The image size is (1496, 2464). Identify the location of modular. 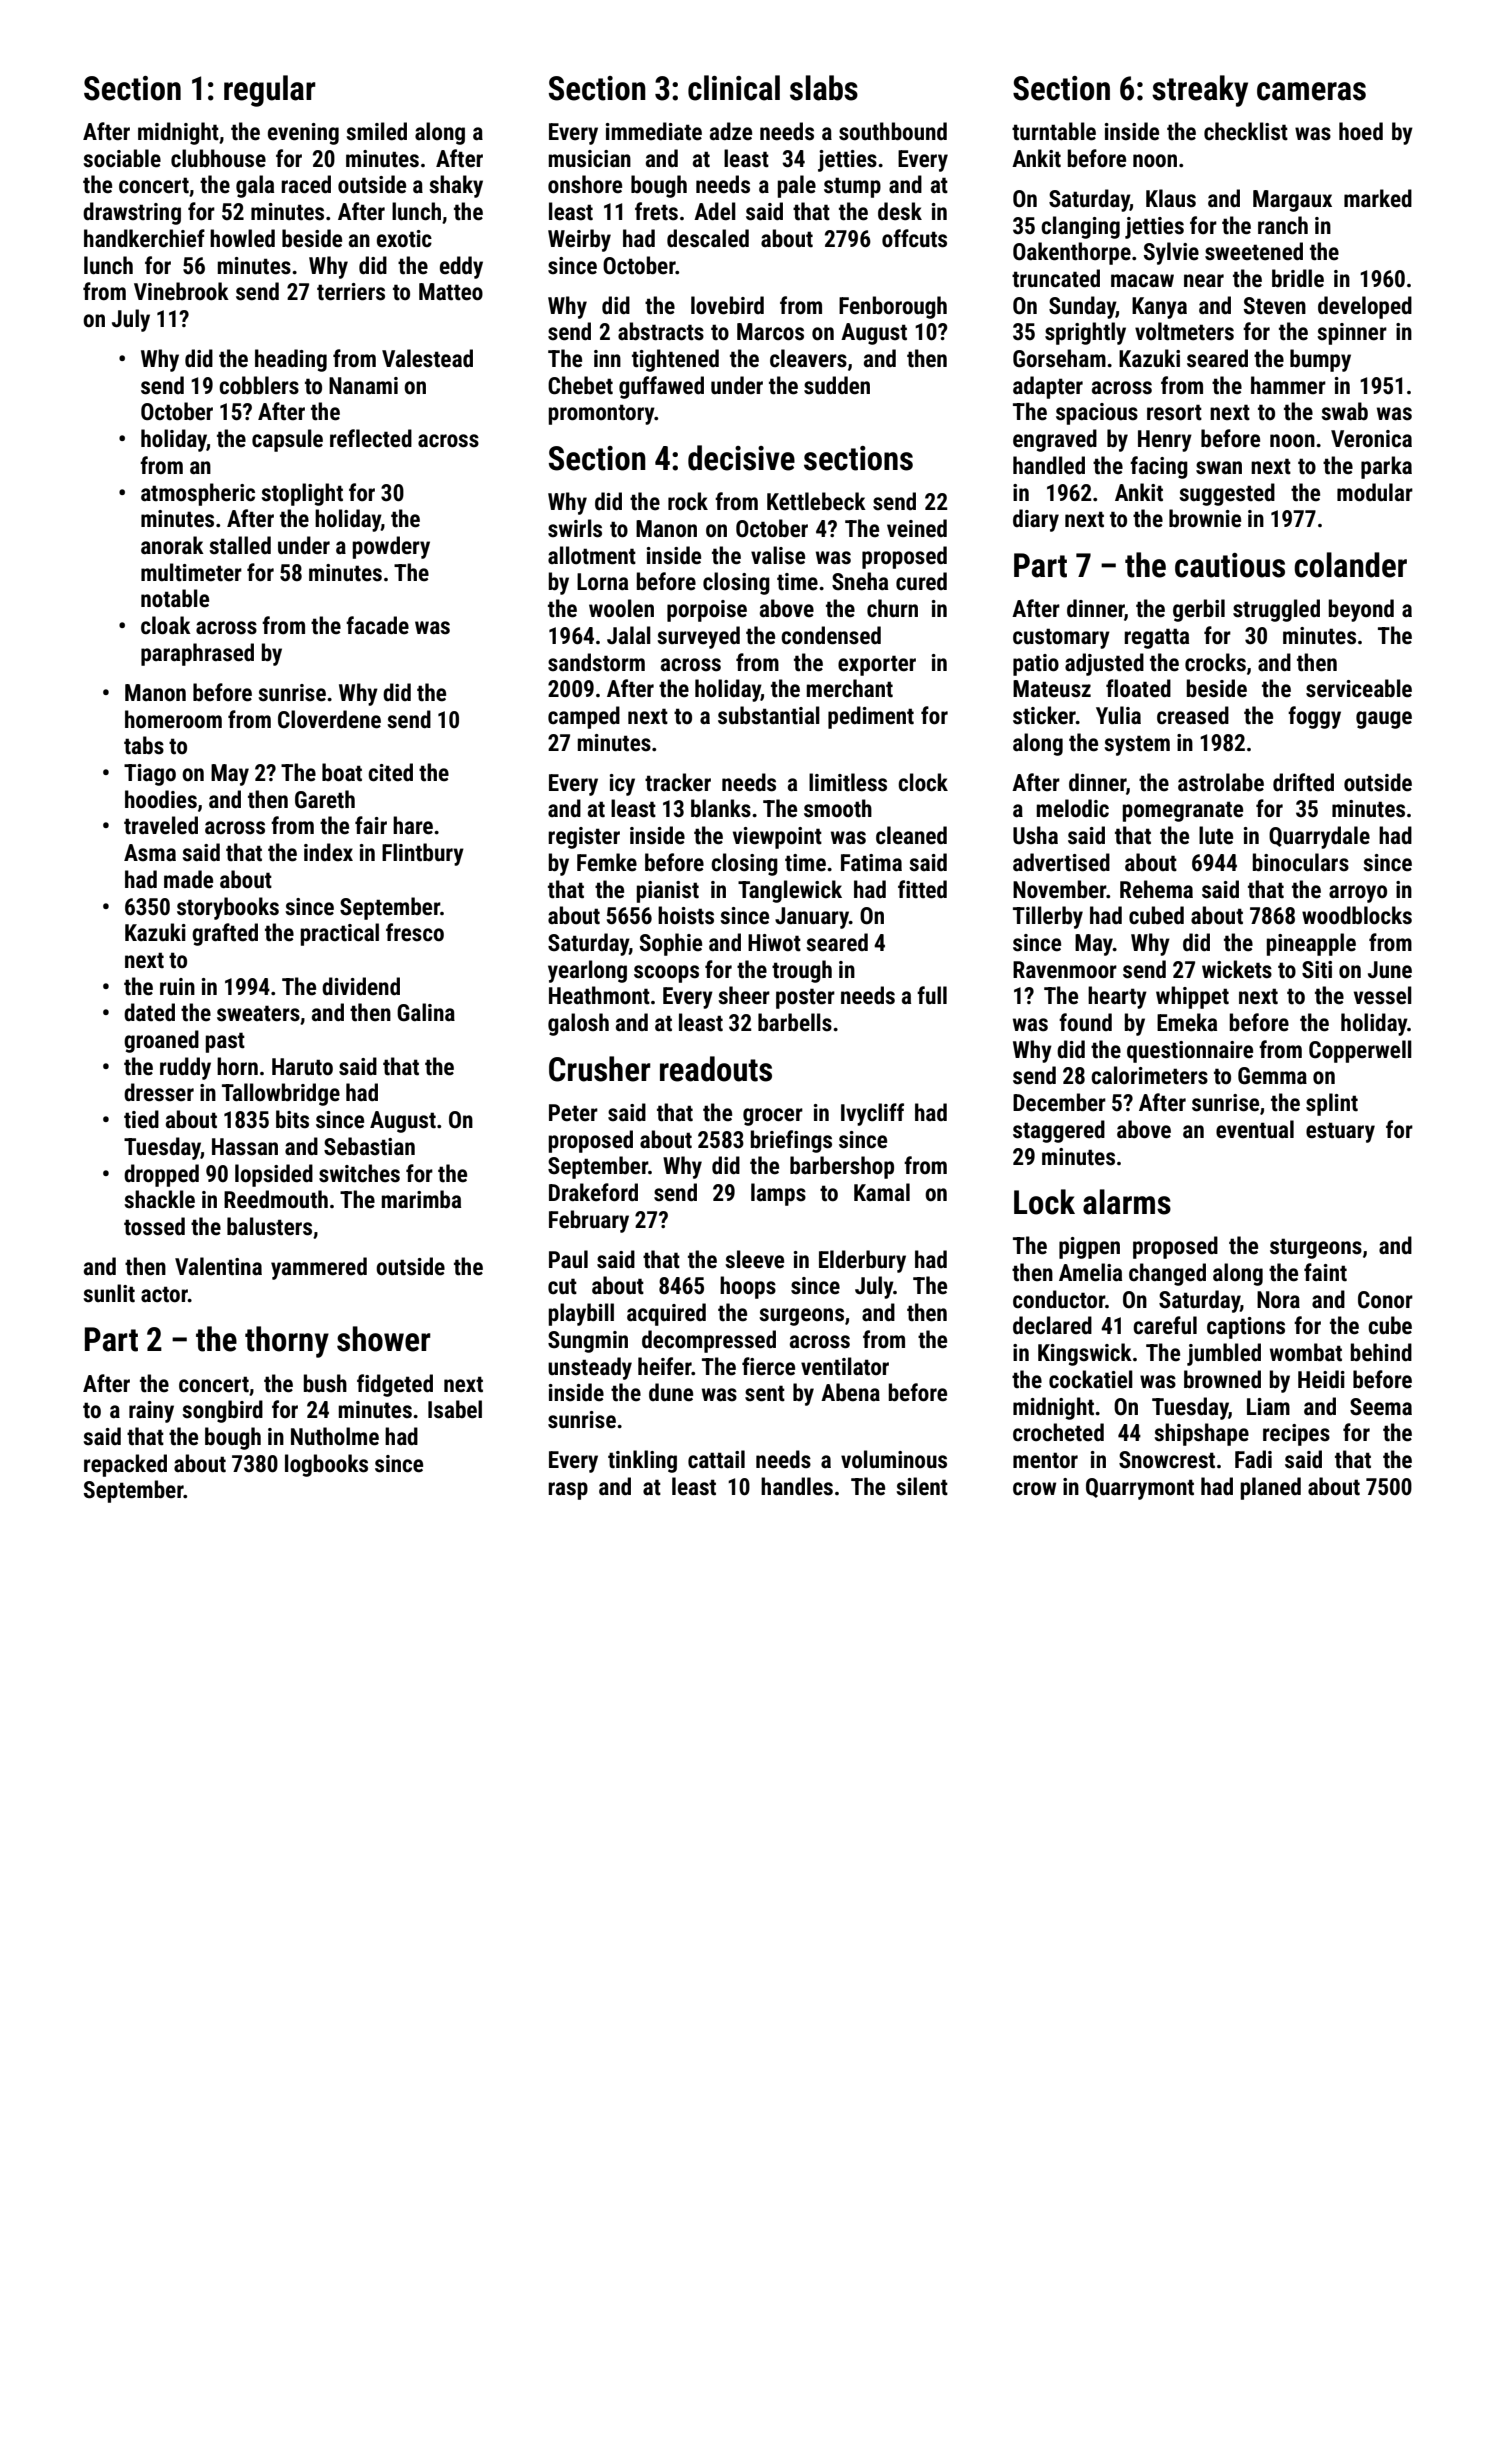
(1375, 492).
